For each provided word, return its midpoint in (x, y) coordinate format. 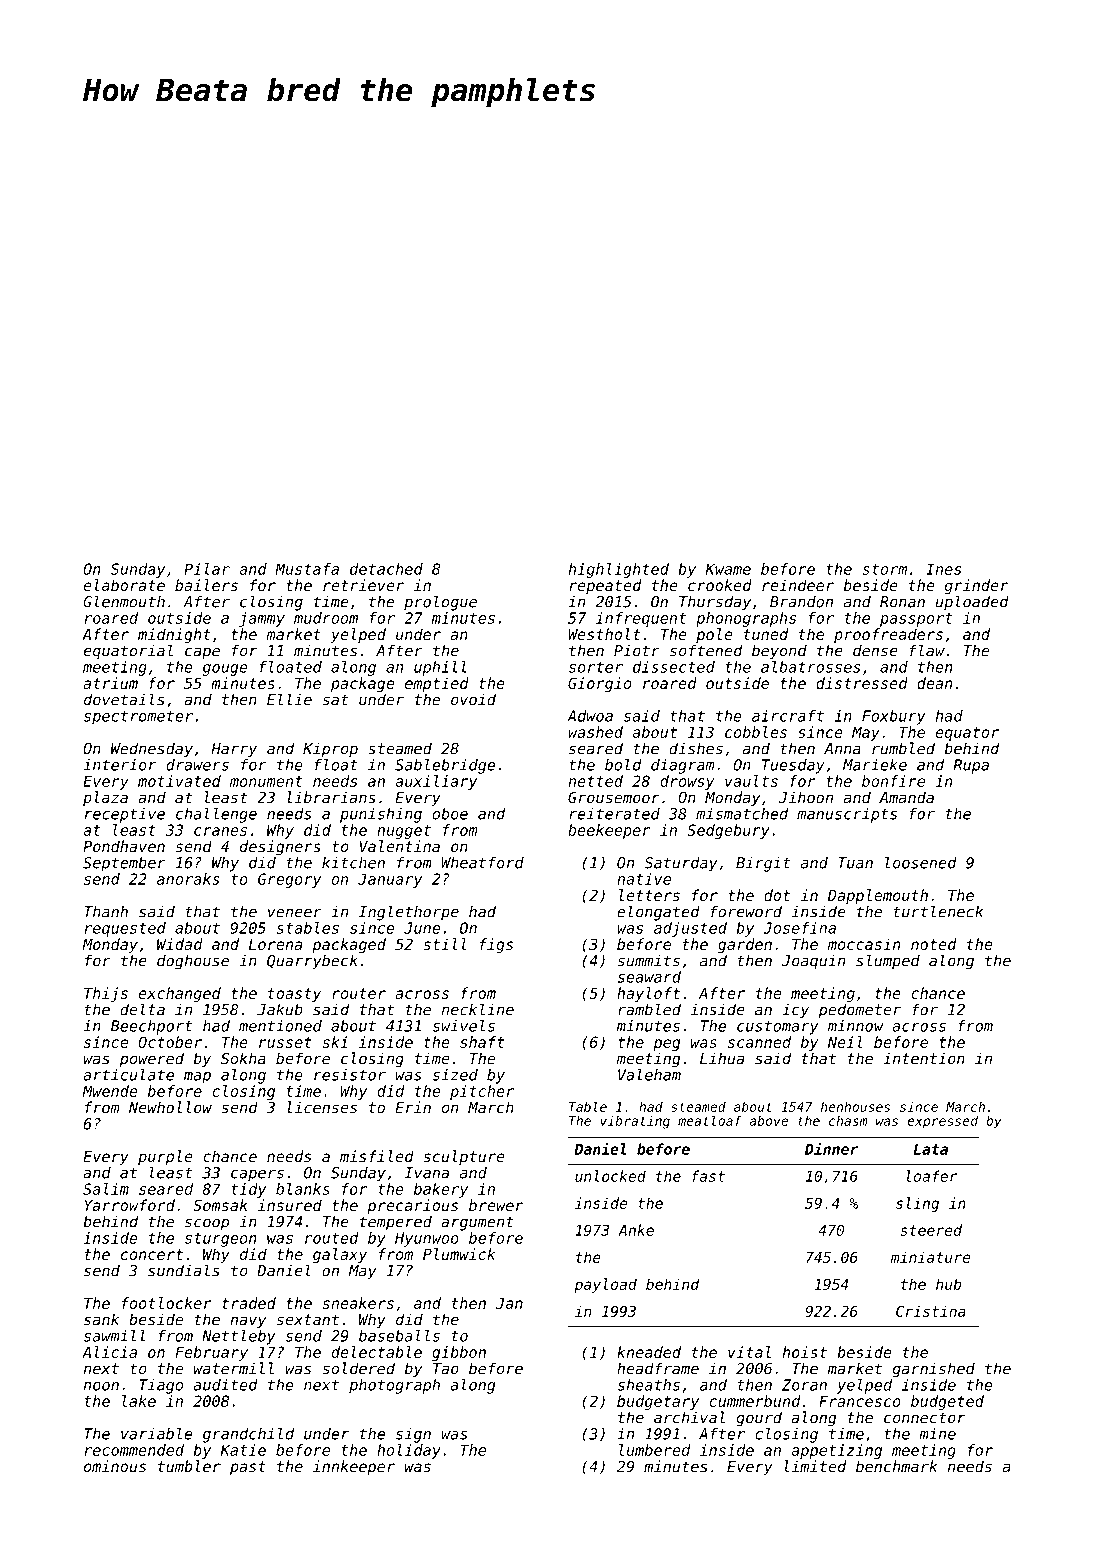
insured (290, 1205)
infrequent (641, 619)
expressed (942, 1122)
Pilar (207, 569)
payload (605, 1285)
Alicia (109, 1352)
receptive (125, 815)
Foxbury (894, 717)
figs (496, 945)
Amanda (906, 797)
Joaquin (813, 962)
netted (595, 781)
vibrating (635, 1122)
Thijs (106, 994)
